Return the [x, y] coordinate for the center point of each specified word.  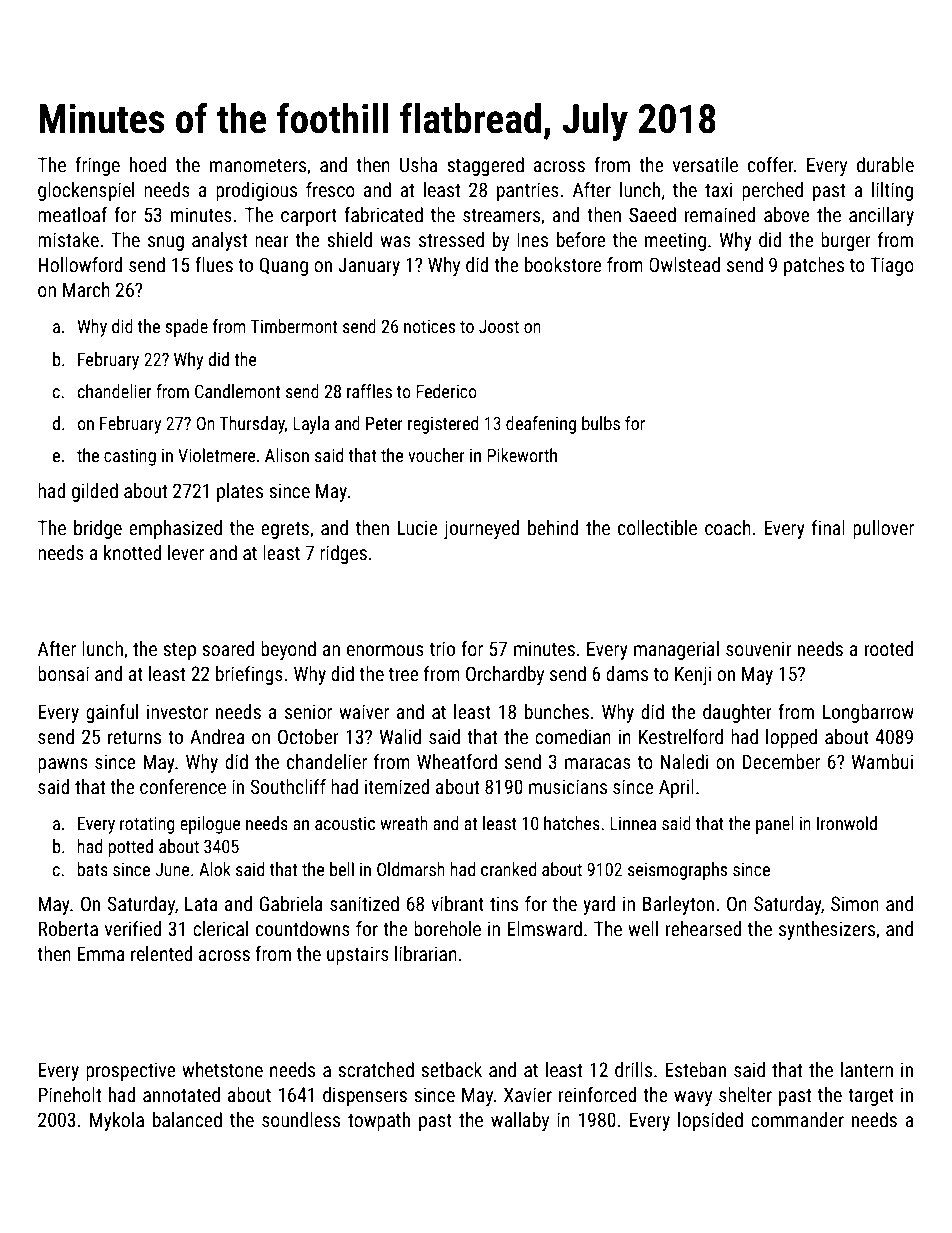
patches [814, 266]
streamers [501, 215]
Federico [446, 391]
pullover [883, 529]
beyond [288, 650]
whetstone [222, 1069]
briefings [249, 675]
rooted [889, 648]
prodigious [256, 191]
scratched [376, 1069]
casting [130, 457]
